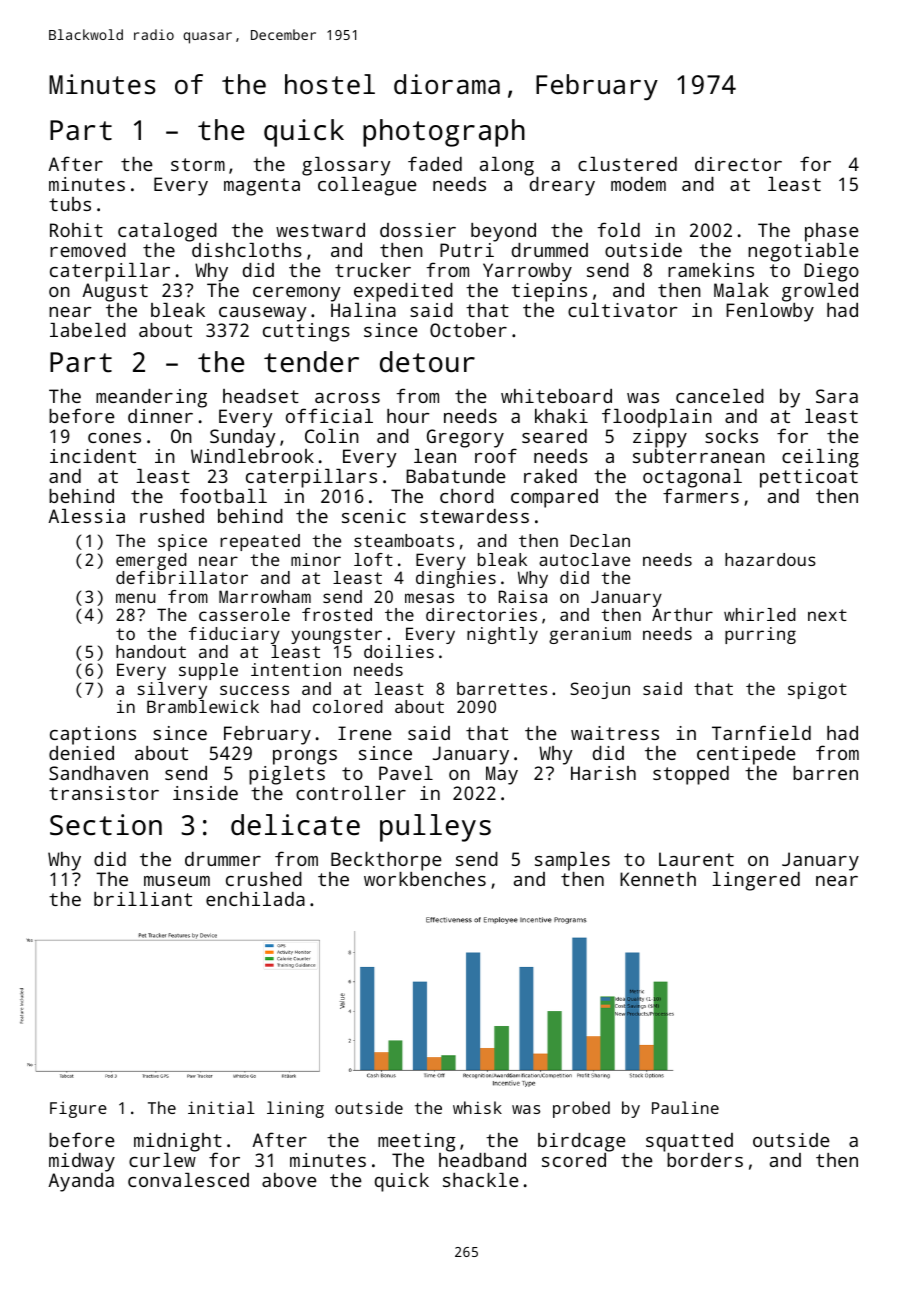  Describe the element at coordinates (346, 166) in the image. I see `glossary` at that location.
